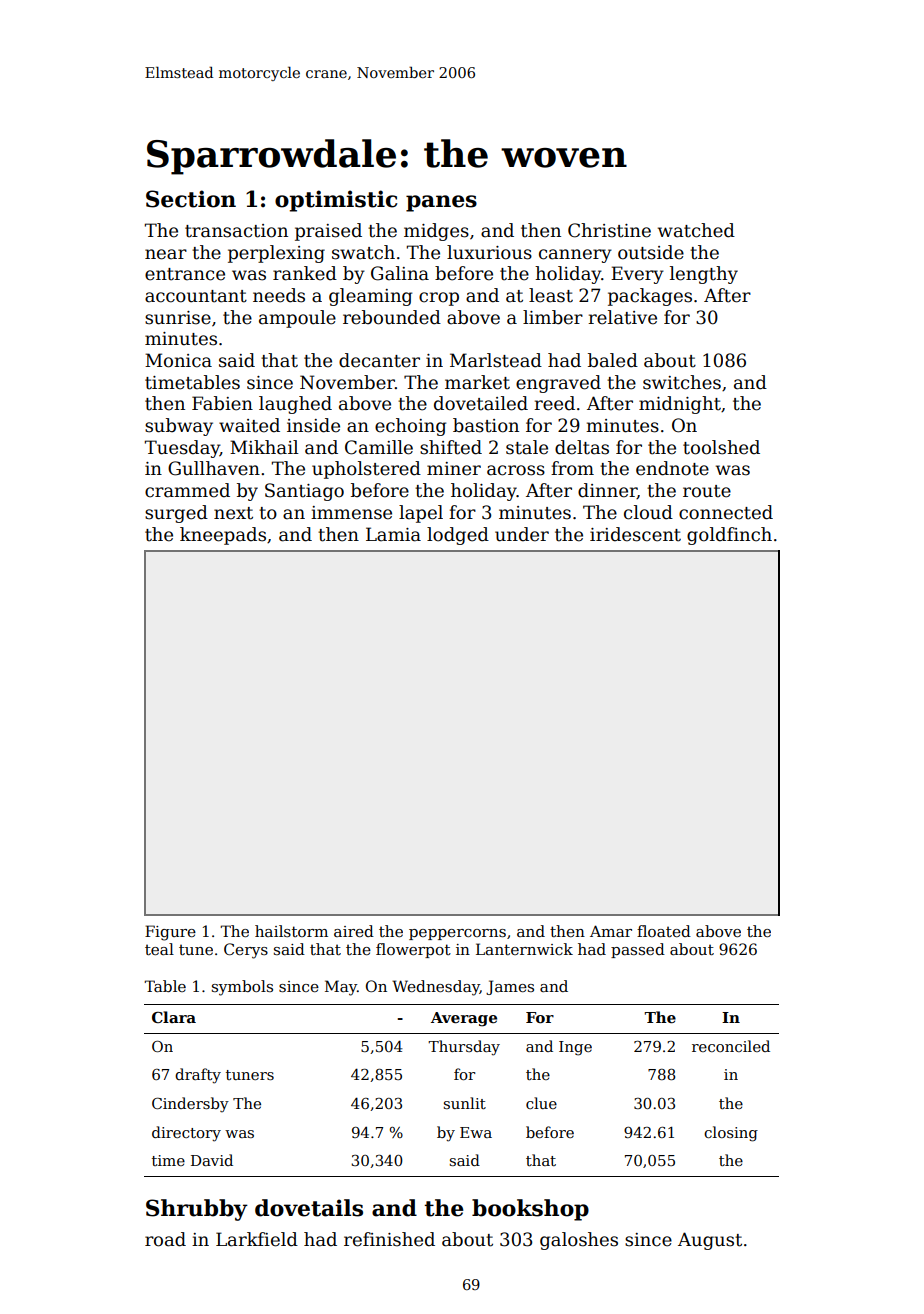  I want to click on panes, so click(441, 203).
